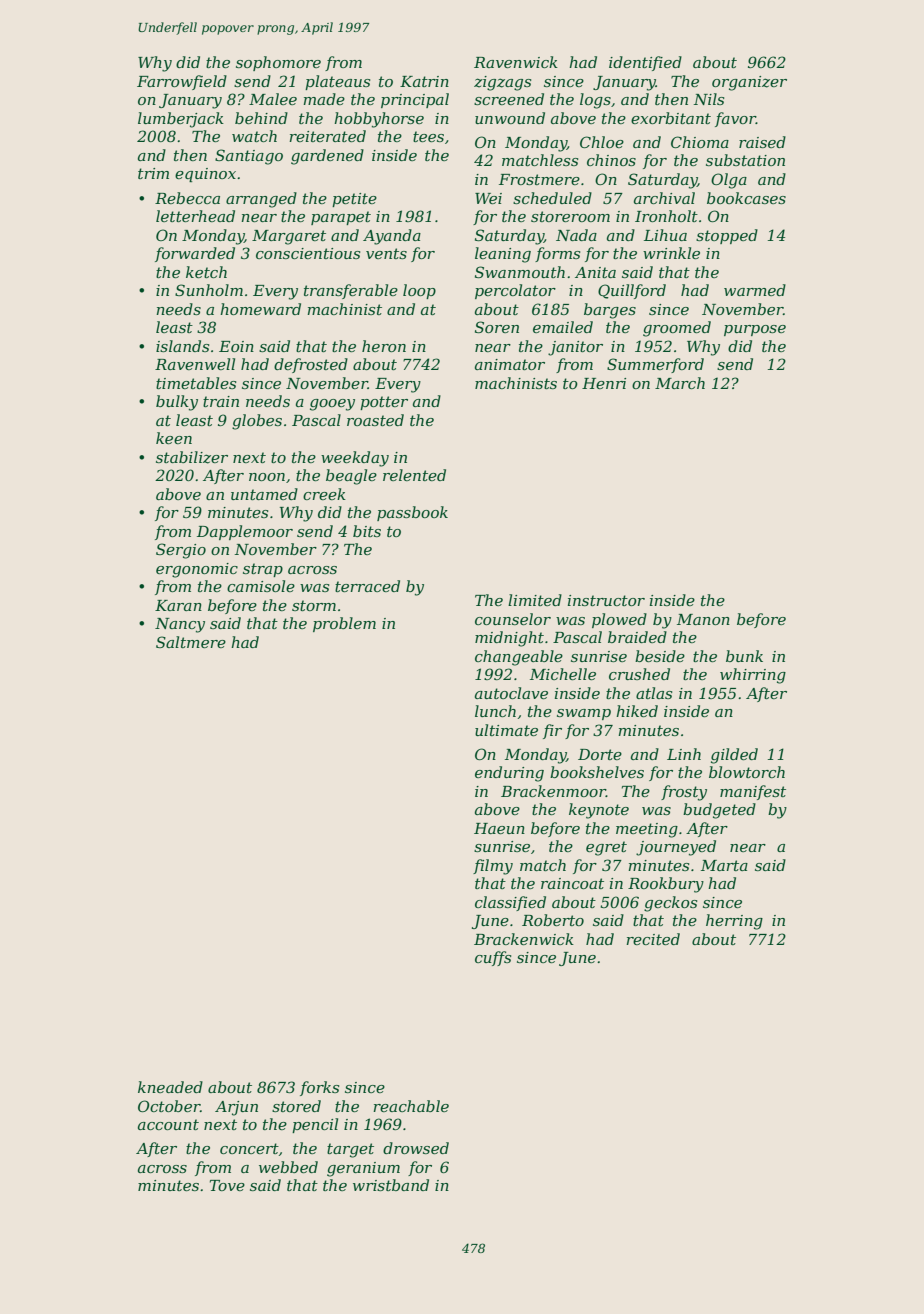 The image size is (924, 1314). Describe the element at coordinates (391, 1185) in the screenshot. I see `wristband` at that location.
